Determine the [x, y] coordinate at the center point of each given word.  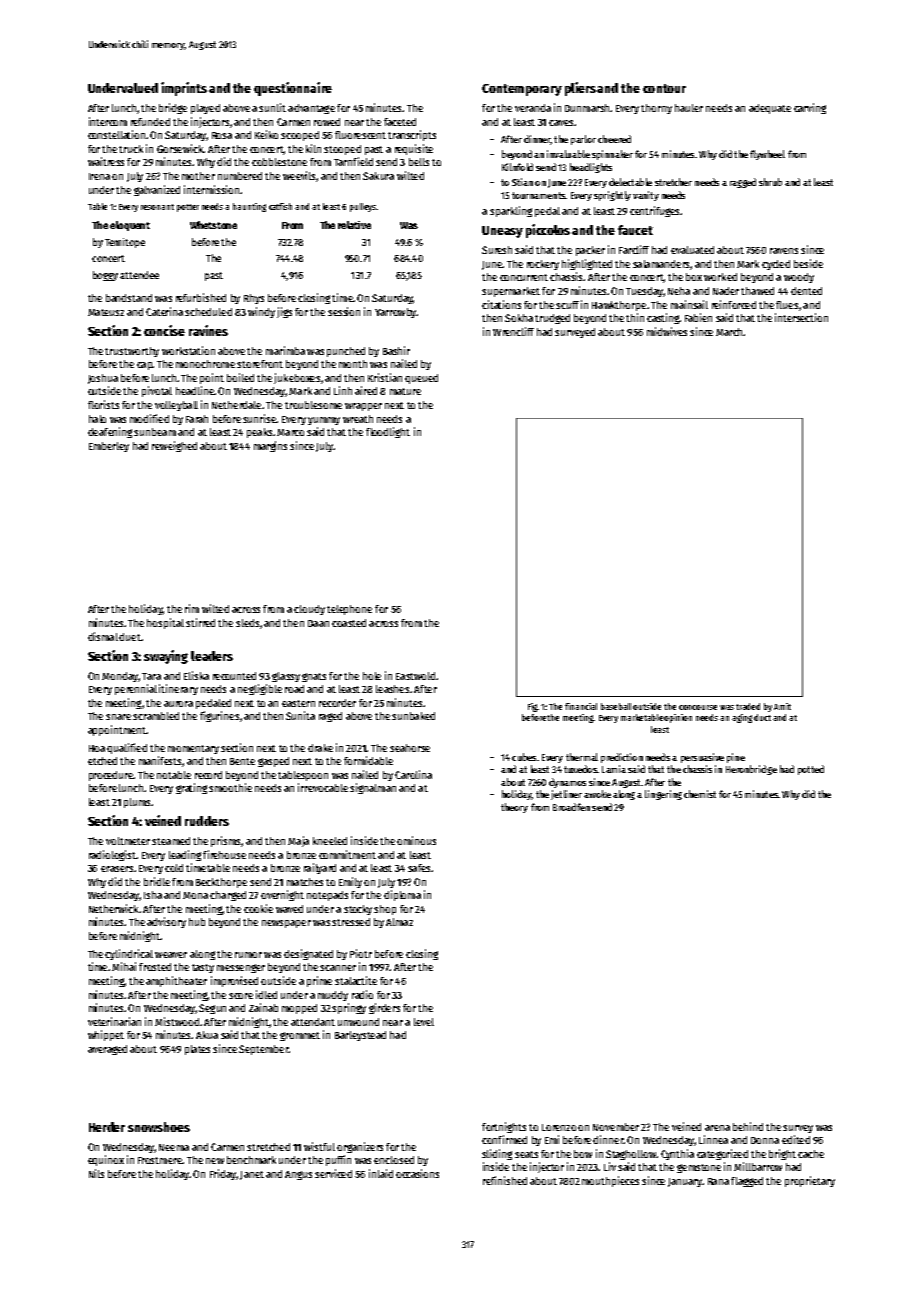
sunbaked [413, 716]
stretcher [673, 182]
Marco [290, 432]
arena [717, 1128]
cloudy [309, 610]
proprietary [810, 1181]
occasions [417, 1173]
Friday [223, 1174]
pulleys [363, 207]
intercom [108, 121]
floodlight [388, 432]
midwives [667, 331]
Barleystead [360, 1036]
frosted [155, 967]
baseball [616, 706]
